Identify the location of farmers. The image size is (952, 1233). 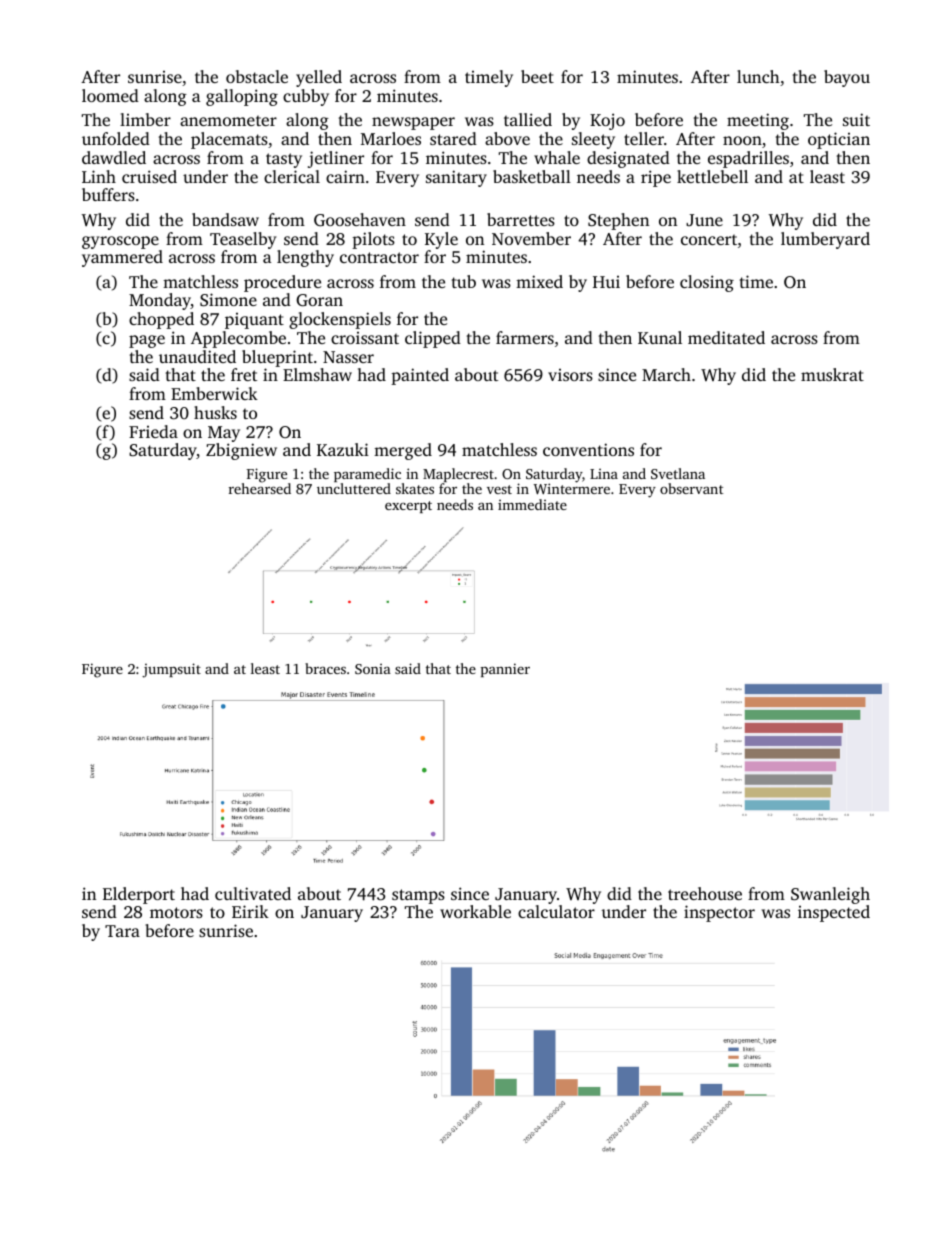
(525, 337).
